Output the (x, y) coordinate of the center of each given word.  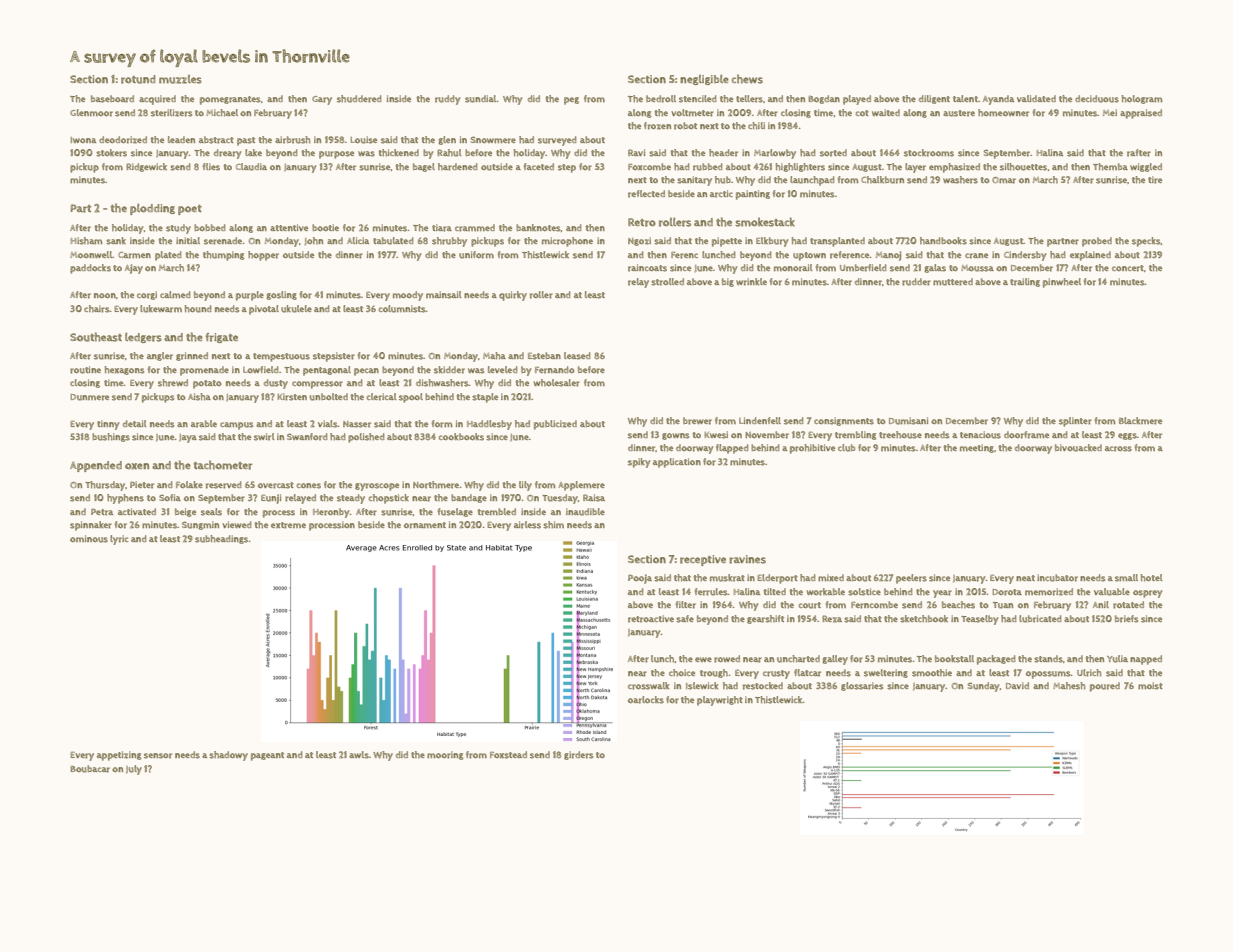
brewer (697, 421)
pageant (267, 756)
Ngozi (639, 241)
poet (190, 210)
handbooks (943, 241)
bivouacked (1078, 448)
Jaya (188, 438)
